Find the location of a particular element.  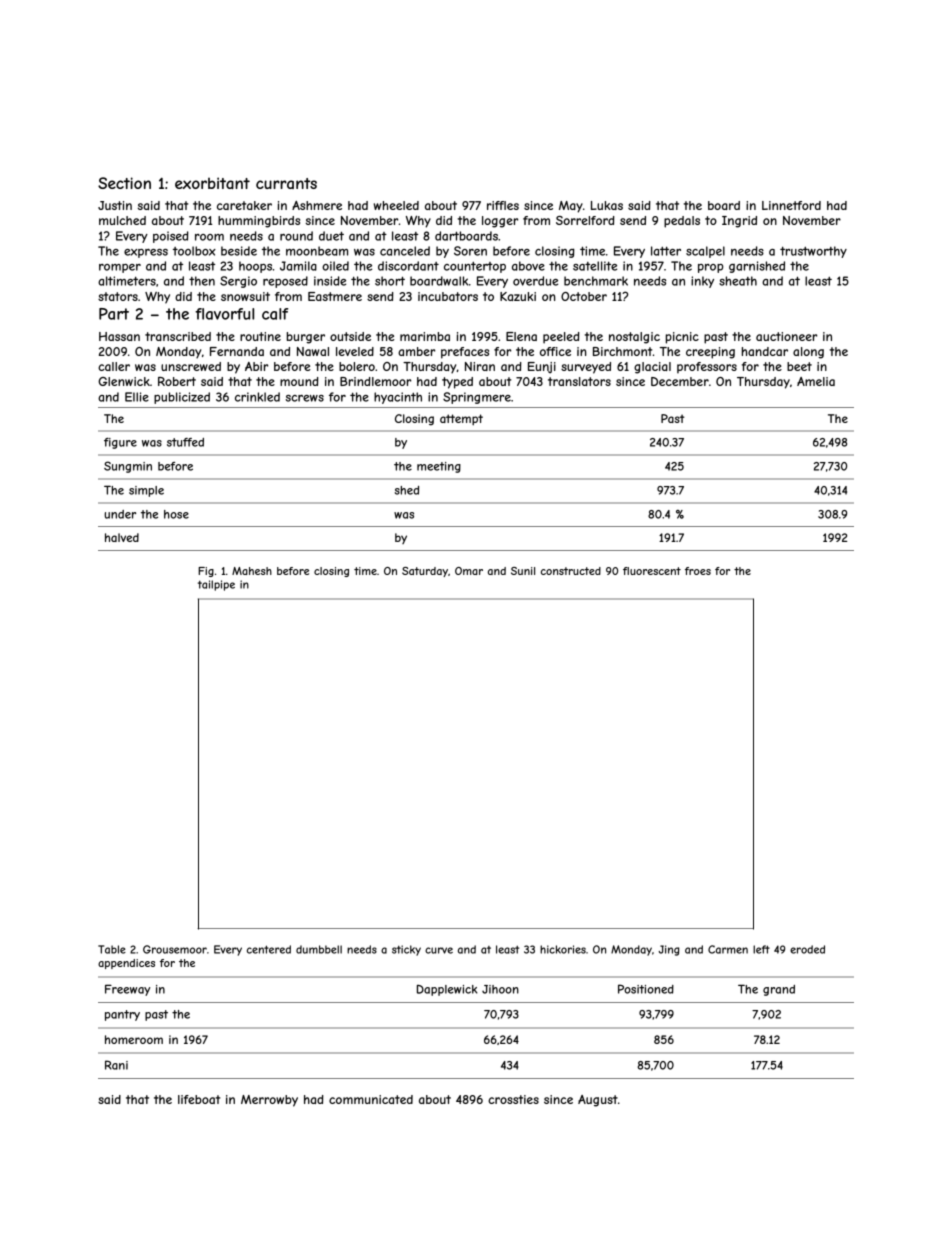

Positioned is located at coordinates (646, 989).
